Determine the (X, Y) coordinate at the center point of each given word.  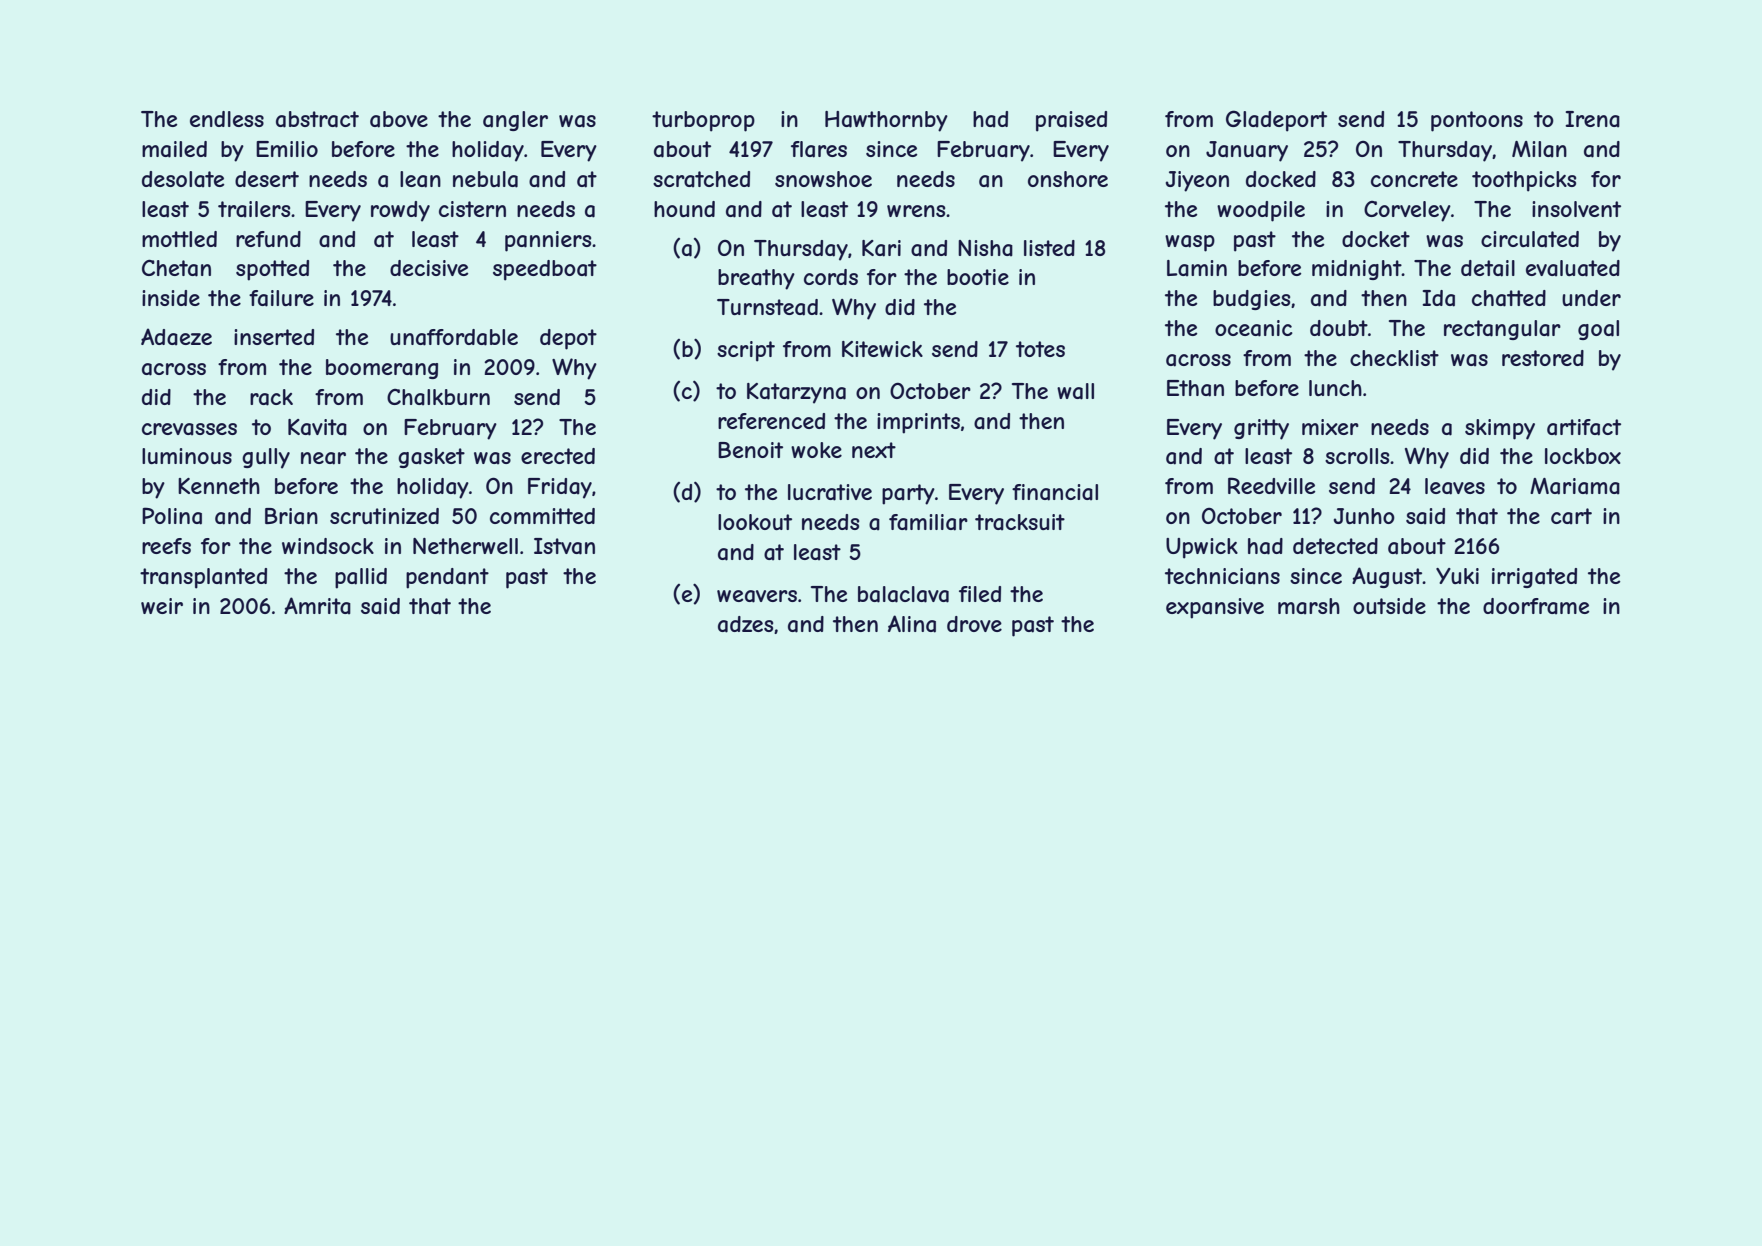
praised (1071, 121)
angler (515, 121)
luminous (187, 456)
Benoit (750, 450)
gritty (1261, 429)
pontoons (1477, 121)
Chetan (176, 268)
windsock (328, 546)
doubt (1339, 328)
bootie (978, 277)
